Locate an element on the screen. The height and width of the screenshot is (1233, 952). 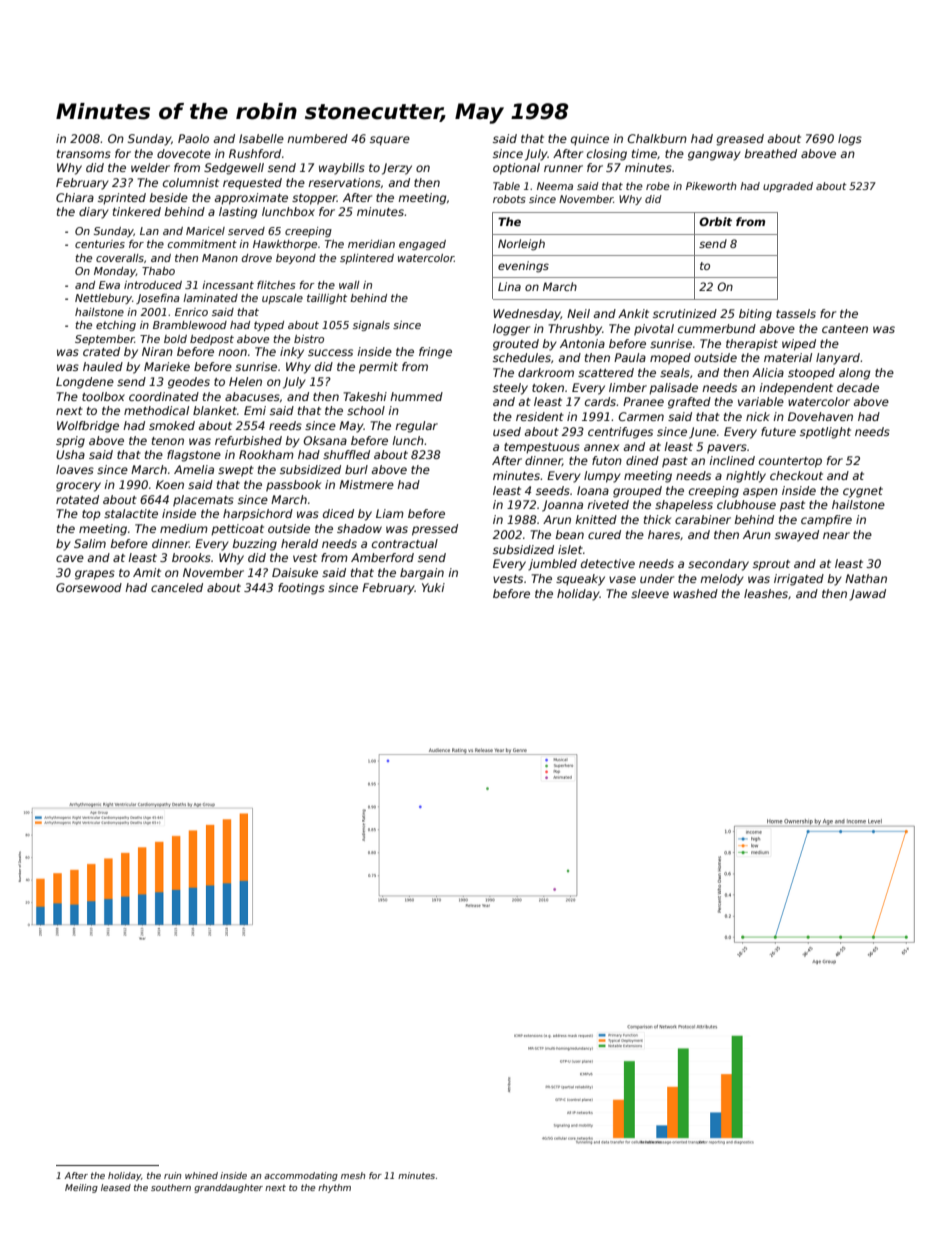
footings is located at coordinates (301, 589).
